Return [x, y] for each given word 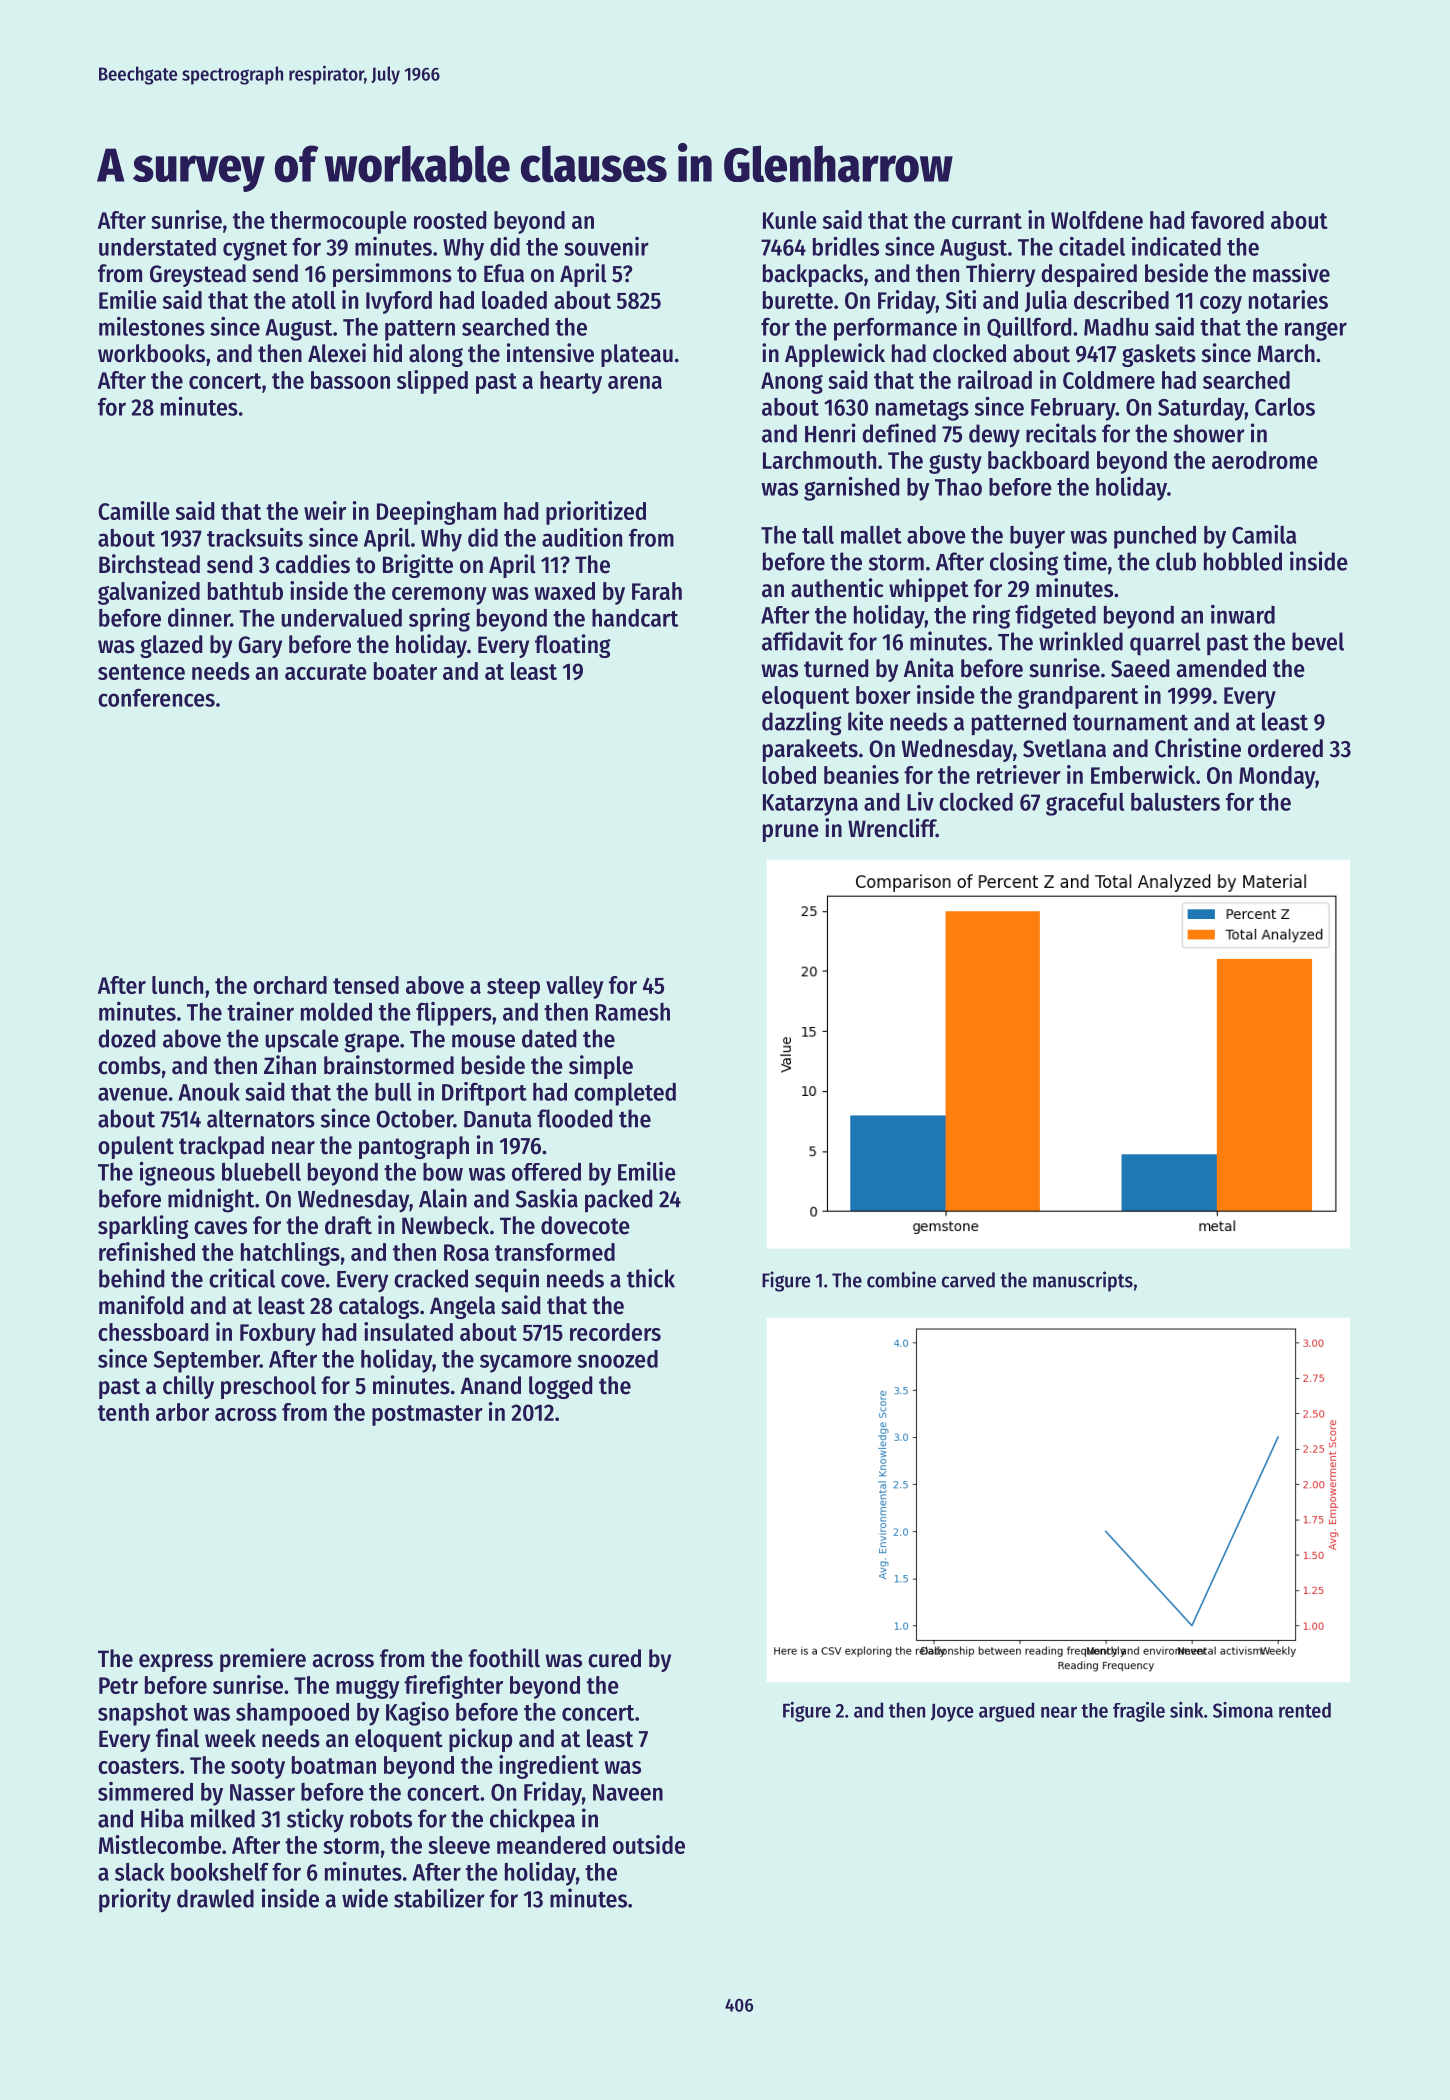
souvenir [606, 246]
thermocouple [338, 222]
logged [560, 1387]
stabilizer [439, 1898]
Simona [1243, 1710]
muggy [367, 1689]
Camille [134, 510]
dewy [994, 436]
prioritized [596, 513]
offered [546, 1172]
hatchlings [290, 1254]
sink [1186, 1710]
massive [1291, 273]
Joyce [952, 1713]
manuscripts [1083, 1281]
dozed [126, 1038]
